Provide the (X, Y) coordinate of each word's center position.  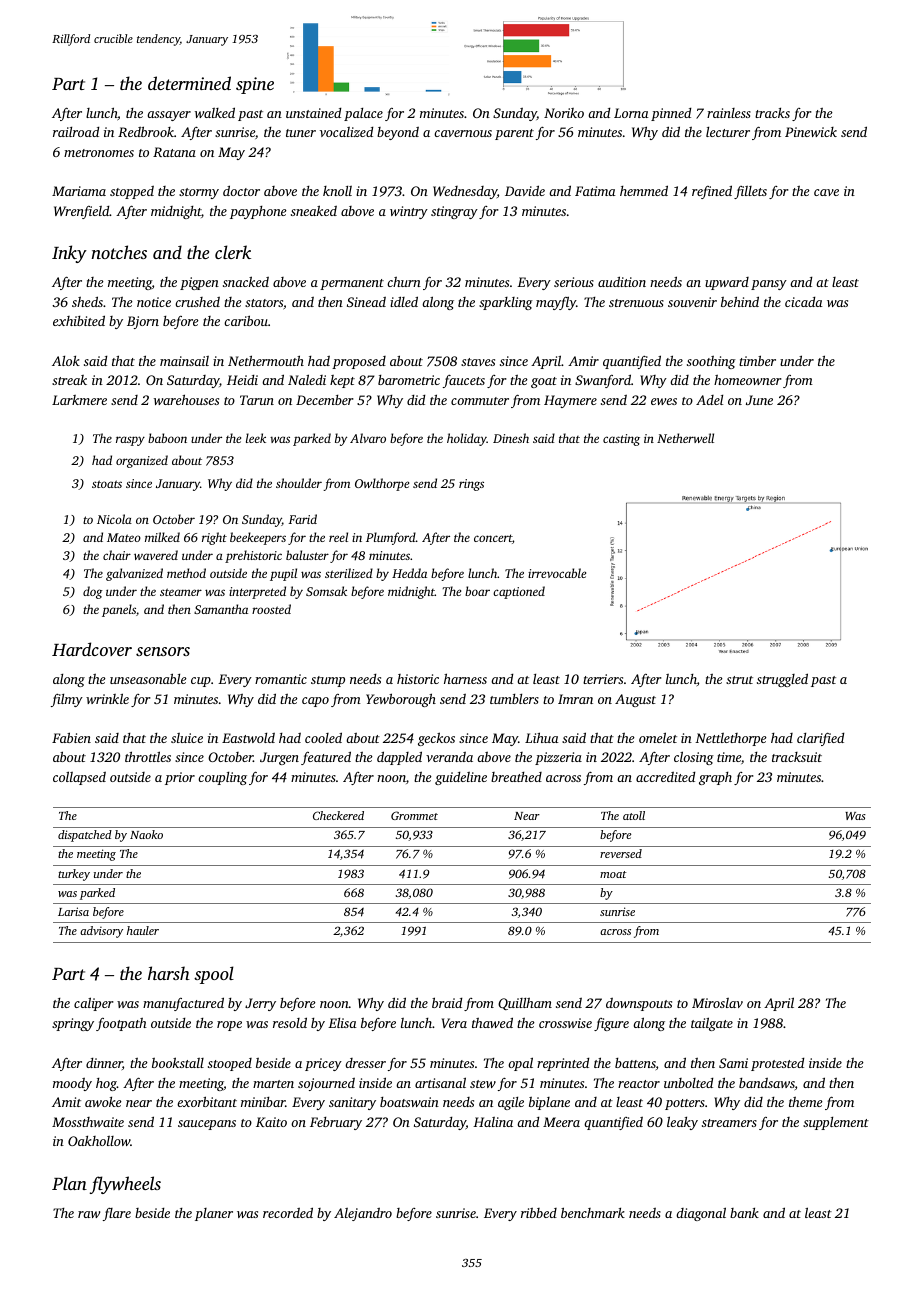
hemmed (644, 190)
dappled (399, 758)
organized (142, 461)
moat (613, 874)
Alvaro (368, 438)
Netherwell (685, 438)
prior (180, 778)
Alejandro (363, 1214)
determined (189, 83)
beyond (398, 133)
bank (744, 1213)
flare (117, 1214)
